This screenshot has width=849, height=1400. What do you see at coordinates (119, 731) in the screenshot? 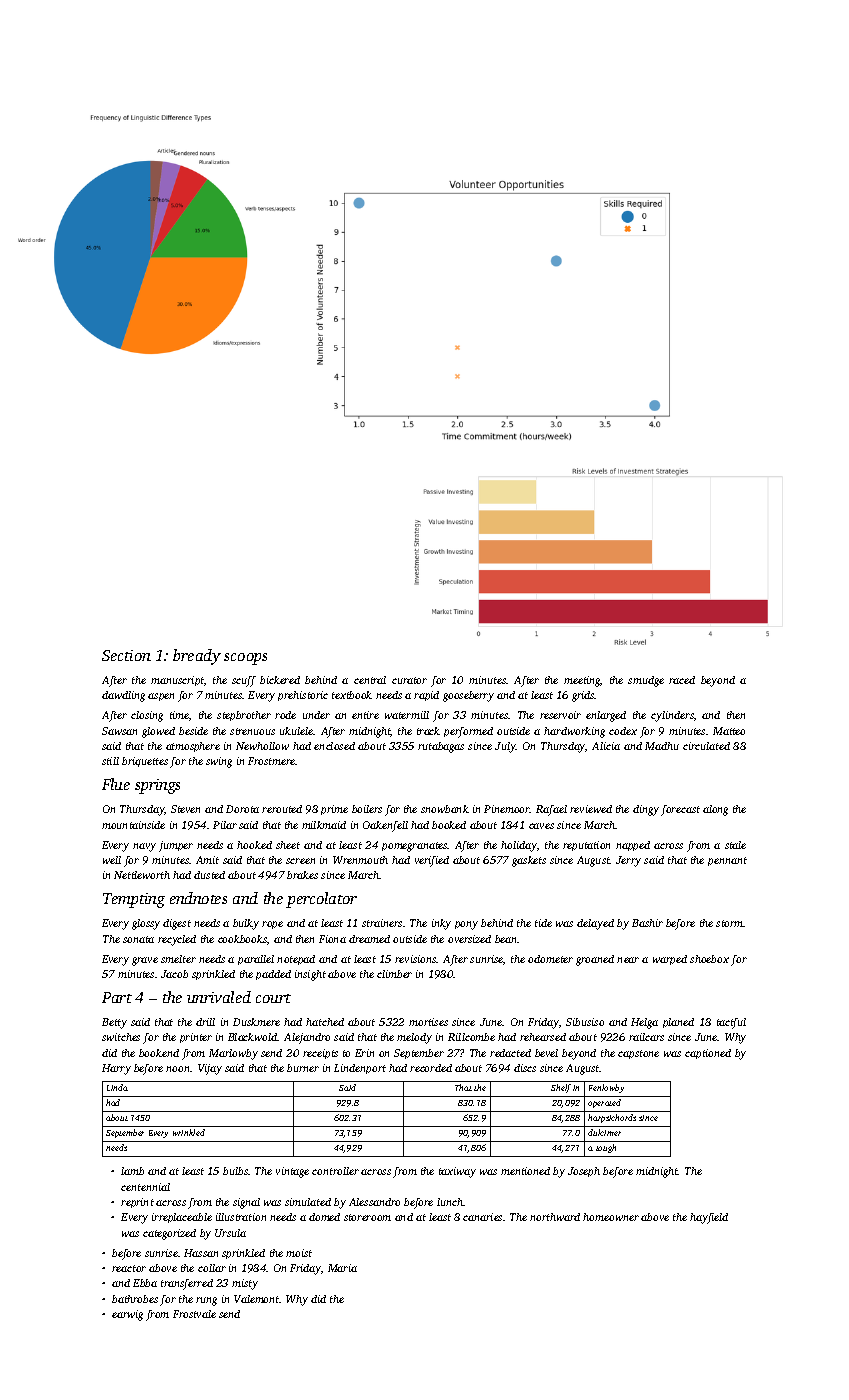
I see `Sawsan` at bounding box center [119, 731].
